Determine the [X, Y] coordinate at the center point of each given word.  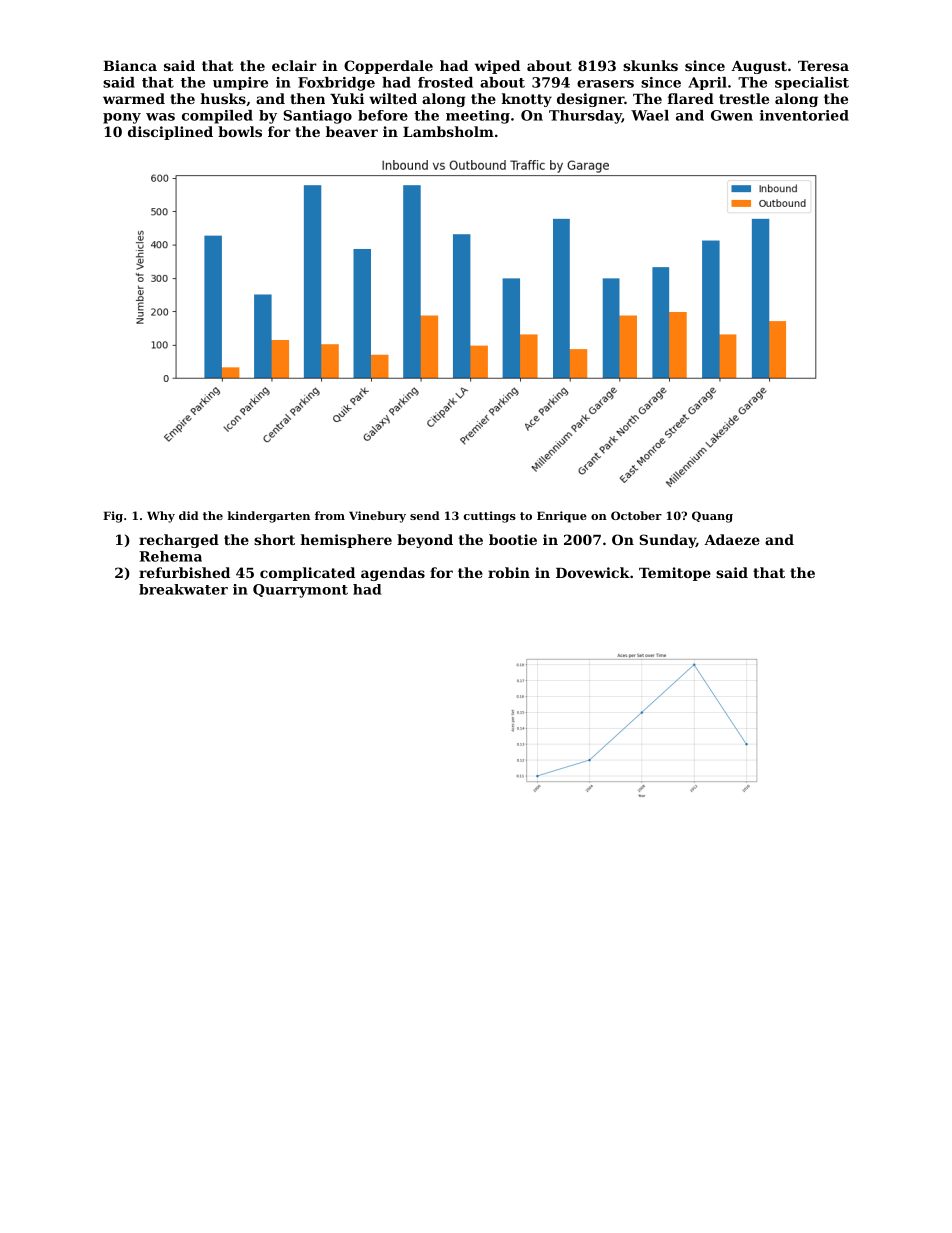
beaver [352, 131]
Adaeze [732, 539]
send [425, 515]
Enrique [562, 517]
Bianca [130, 65]
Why [161, 517]
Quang [712, 517]
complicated [307, 574]
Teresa [823, 66]
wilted [393, 98]
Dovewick [593, 572]
